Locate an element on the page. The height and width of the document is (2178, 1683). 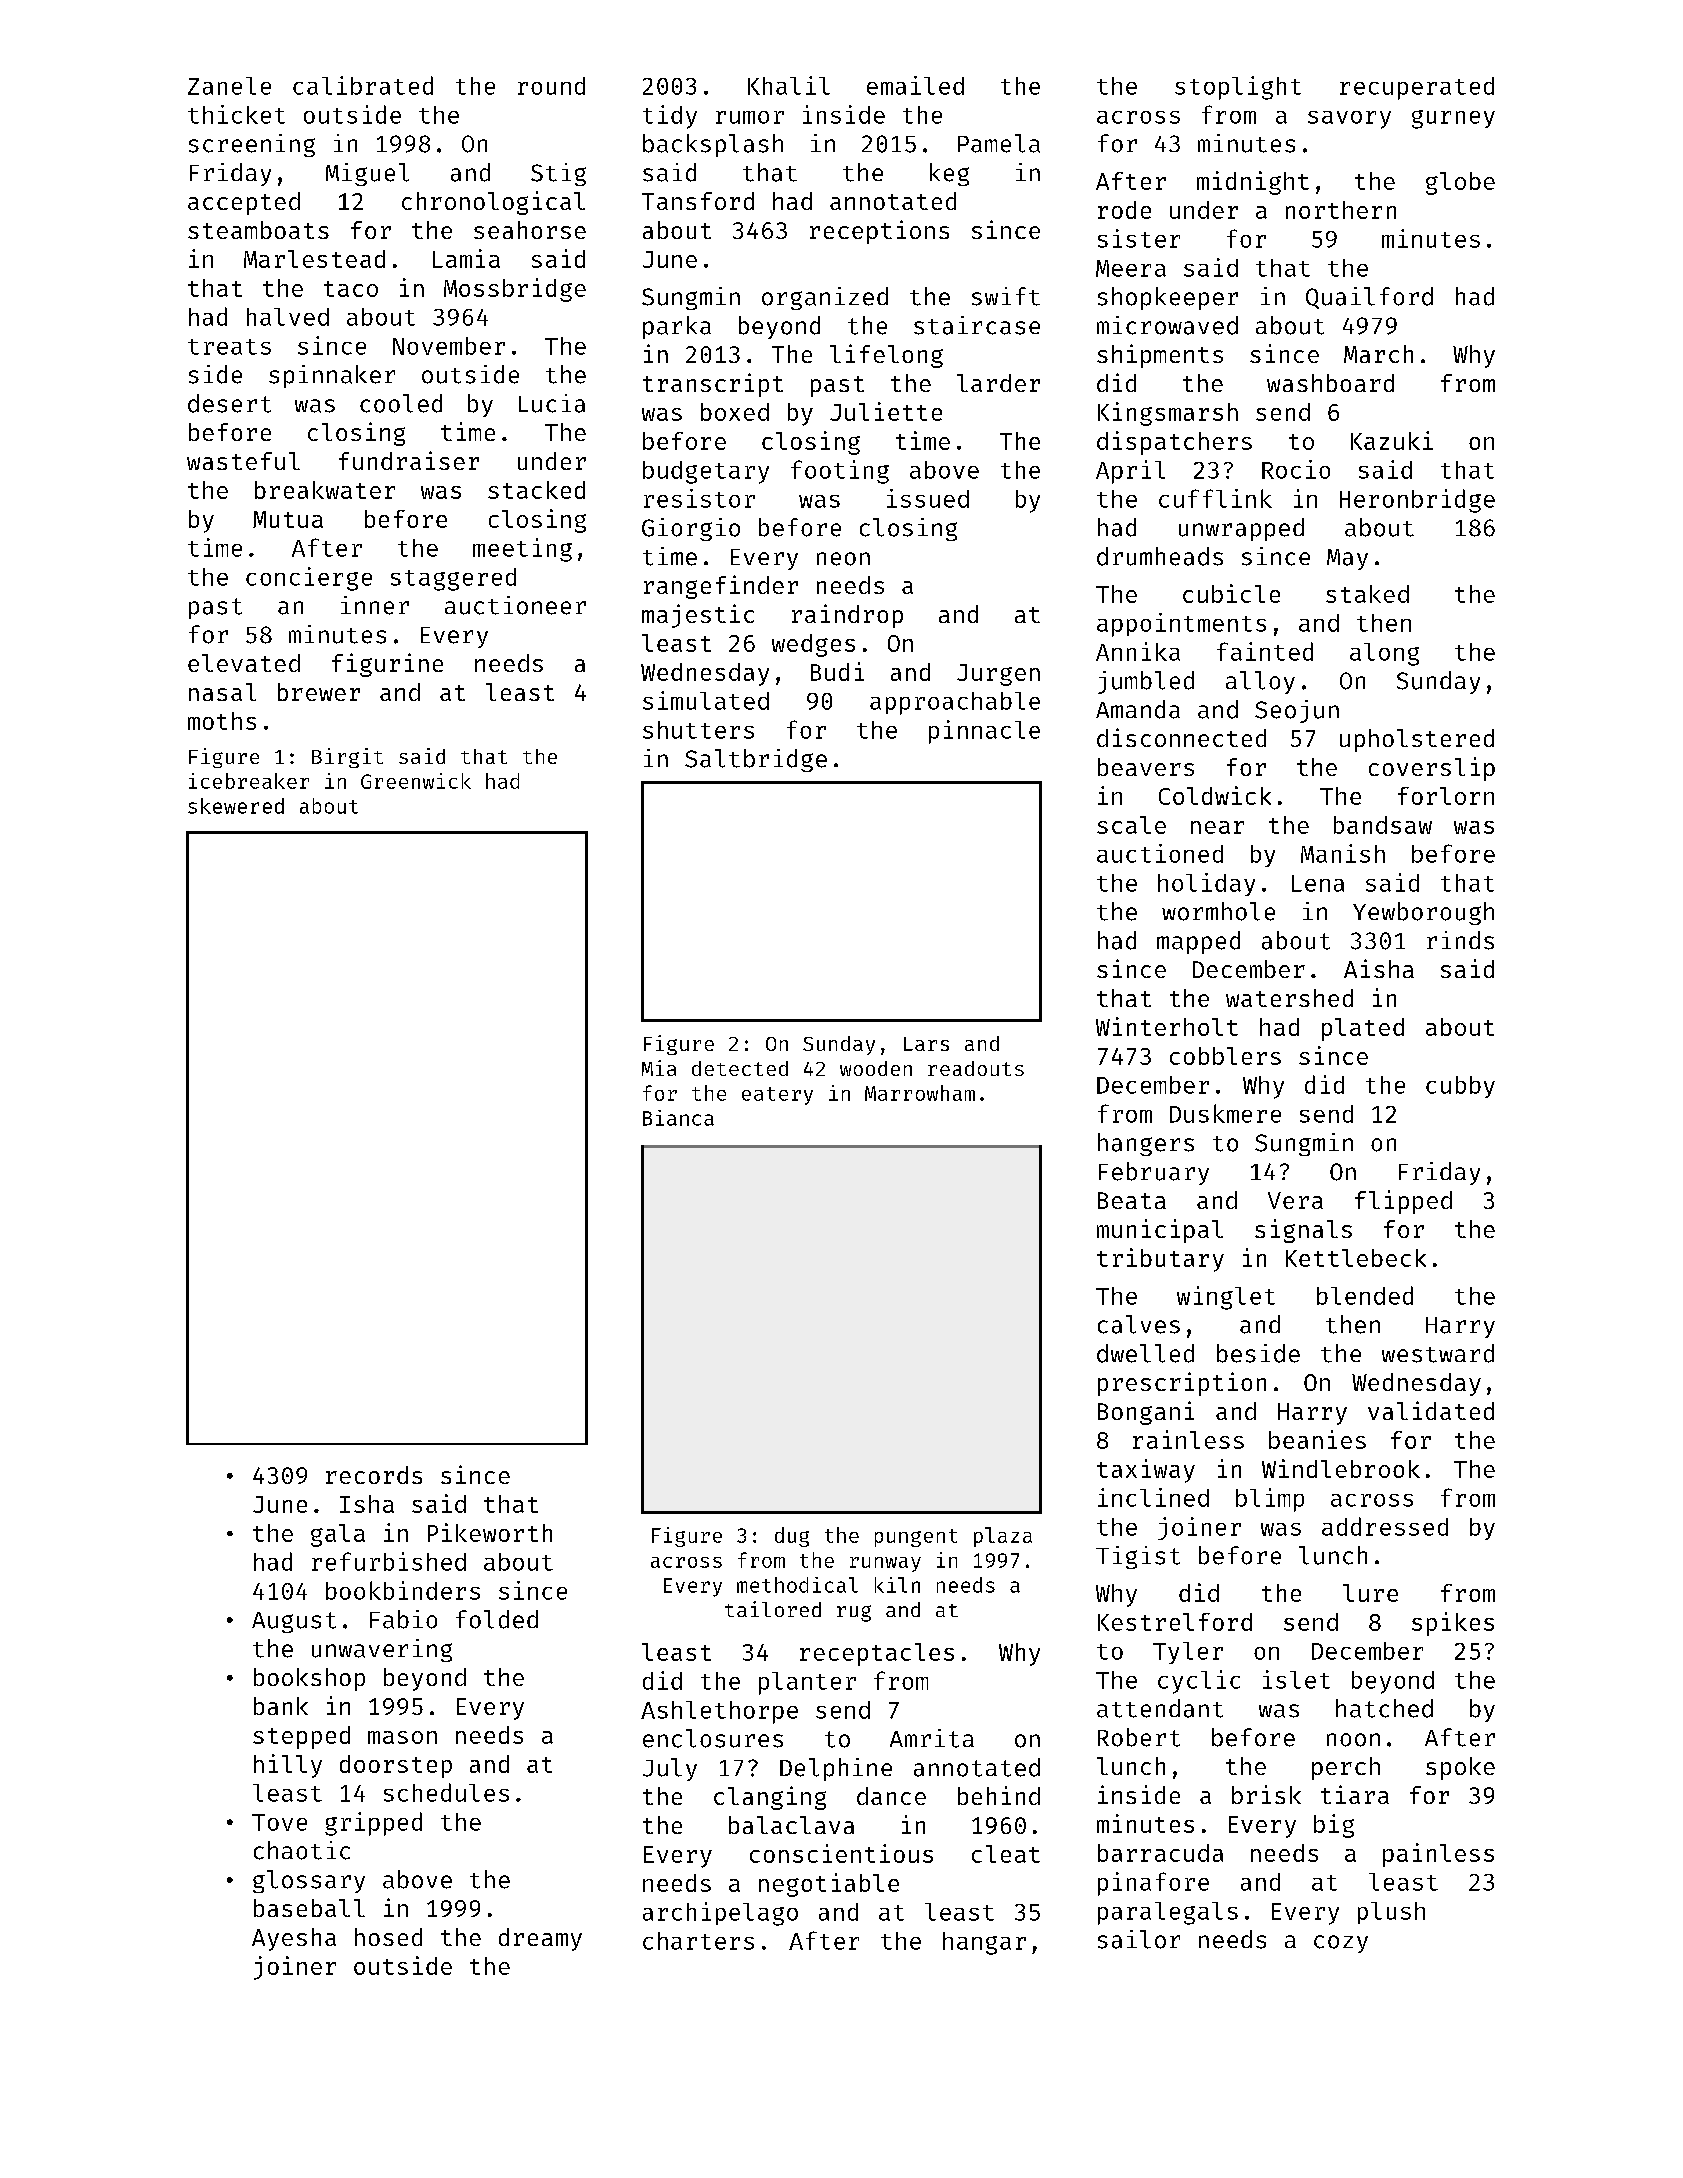
blimp is located at coordinates (1270, 1500).
